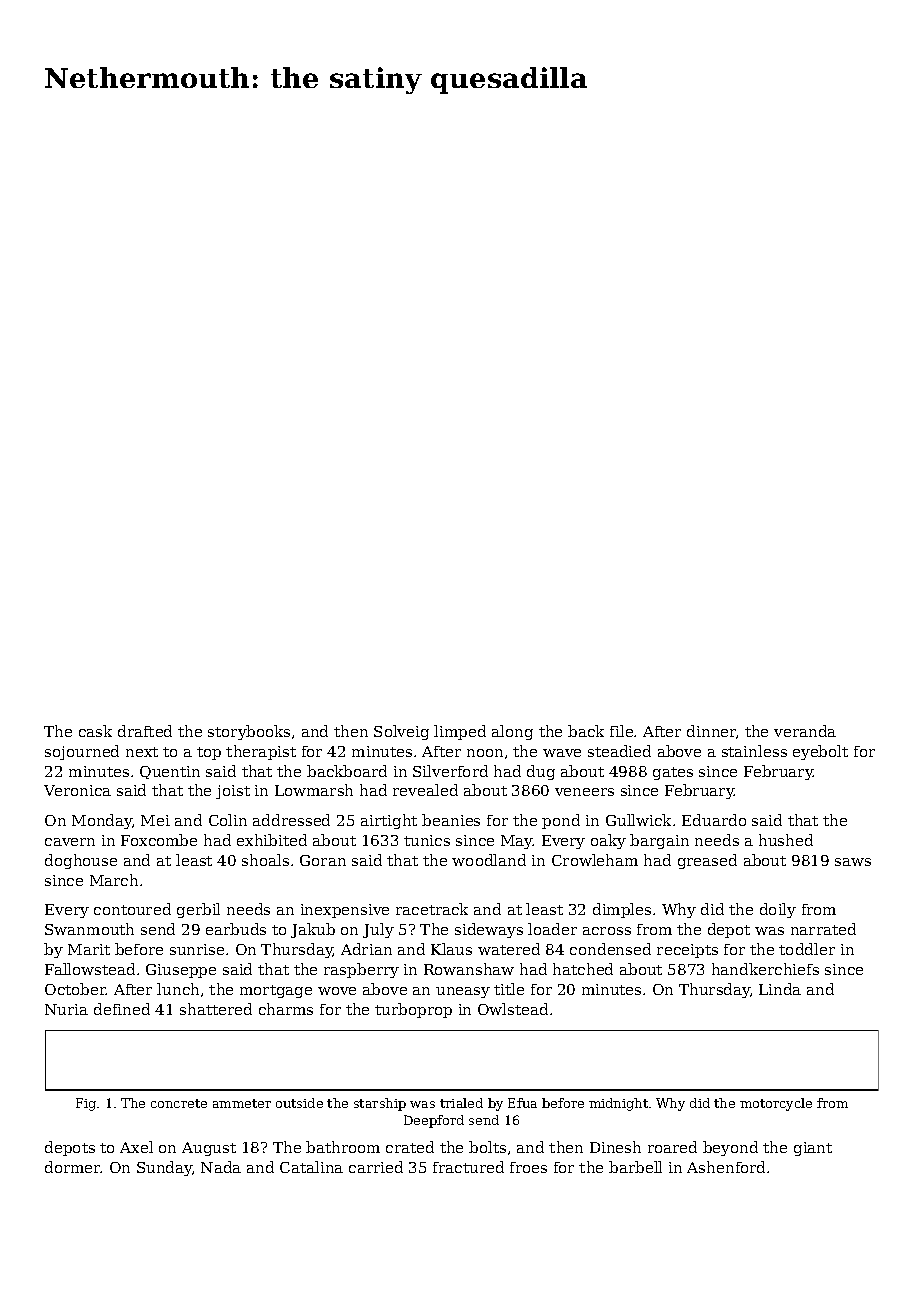 Image resolution: width=924 pixels, height=1308 pixels. What do you see at coordinates (221, 1167) in the screenshot?
I see `Nada` at bounding box center [221, 1167].
